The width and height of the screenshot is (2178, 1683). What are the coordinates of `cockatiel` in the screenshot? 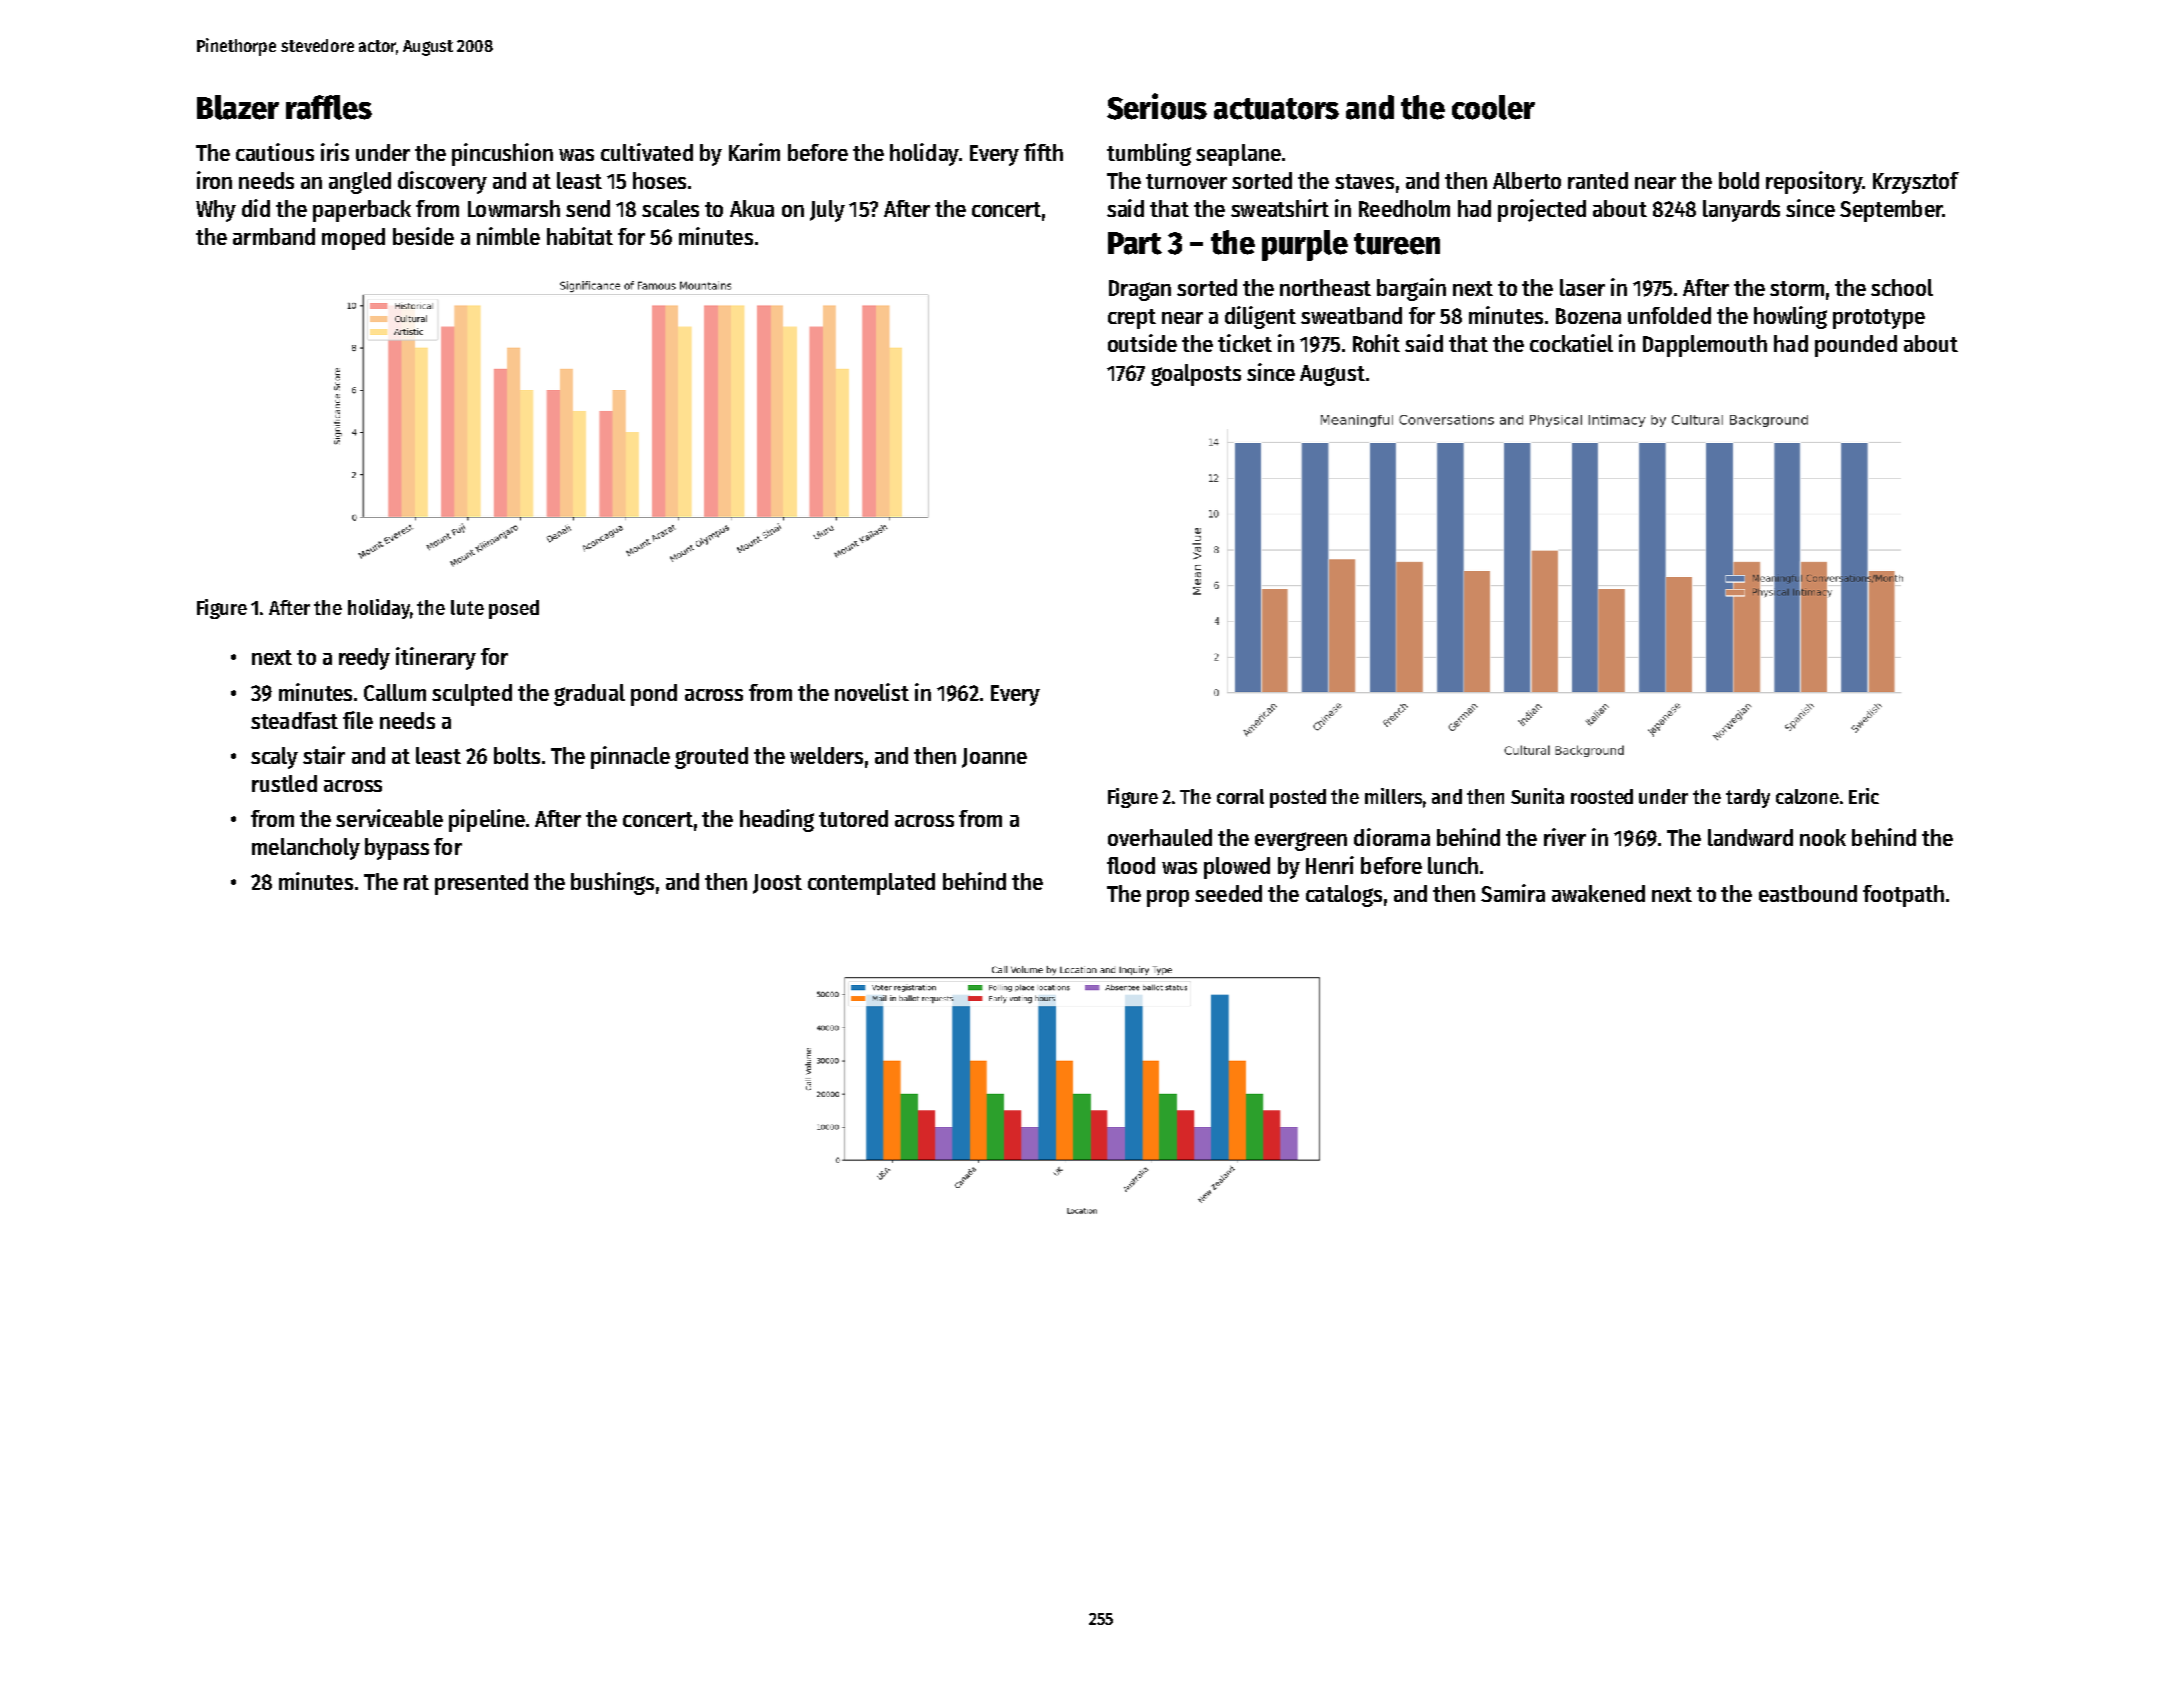 It's located at (1571, 343).
